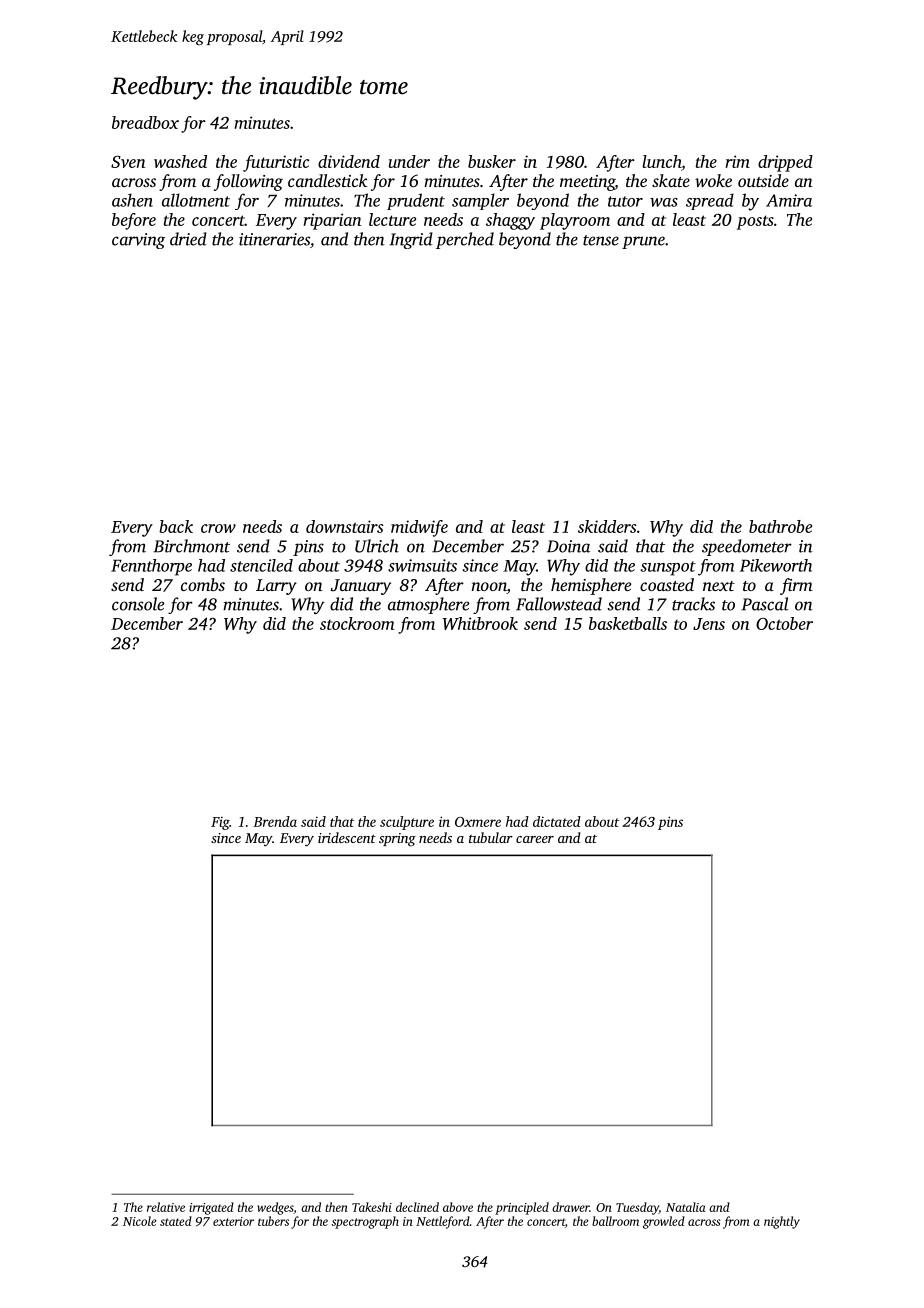 The width and height of the screenshot is (924, 1308). I want to click on rim, so click(737, 161).
